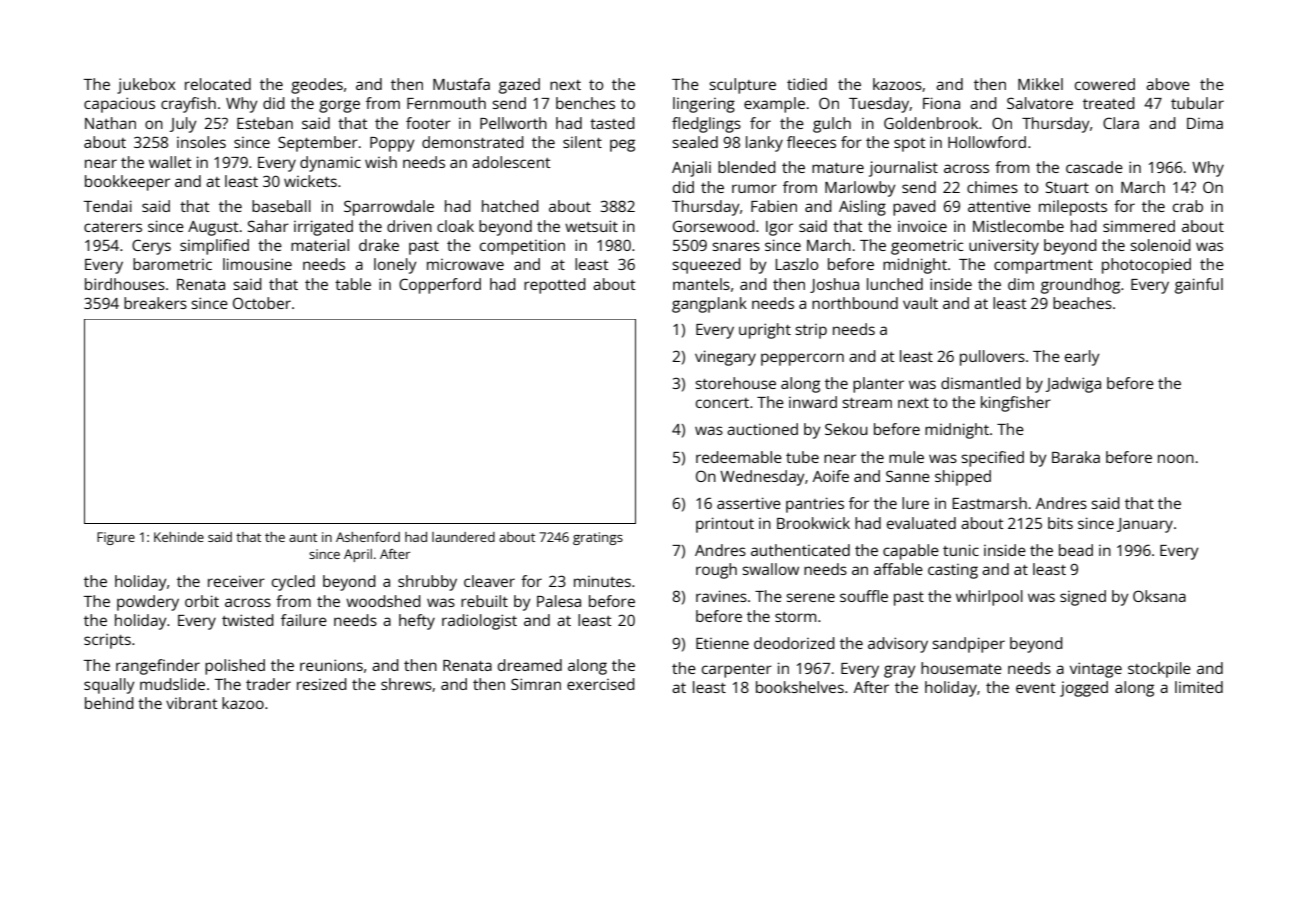 The height and width of the screenshot is (924, 1308). I want to click on Jadwiga, so click(1073, 385).
